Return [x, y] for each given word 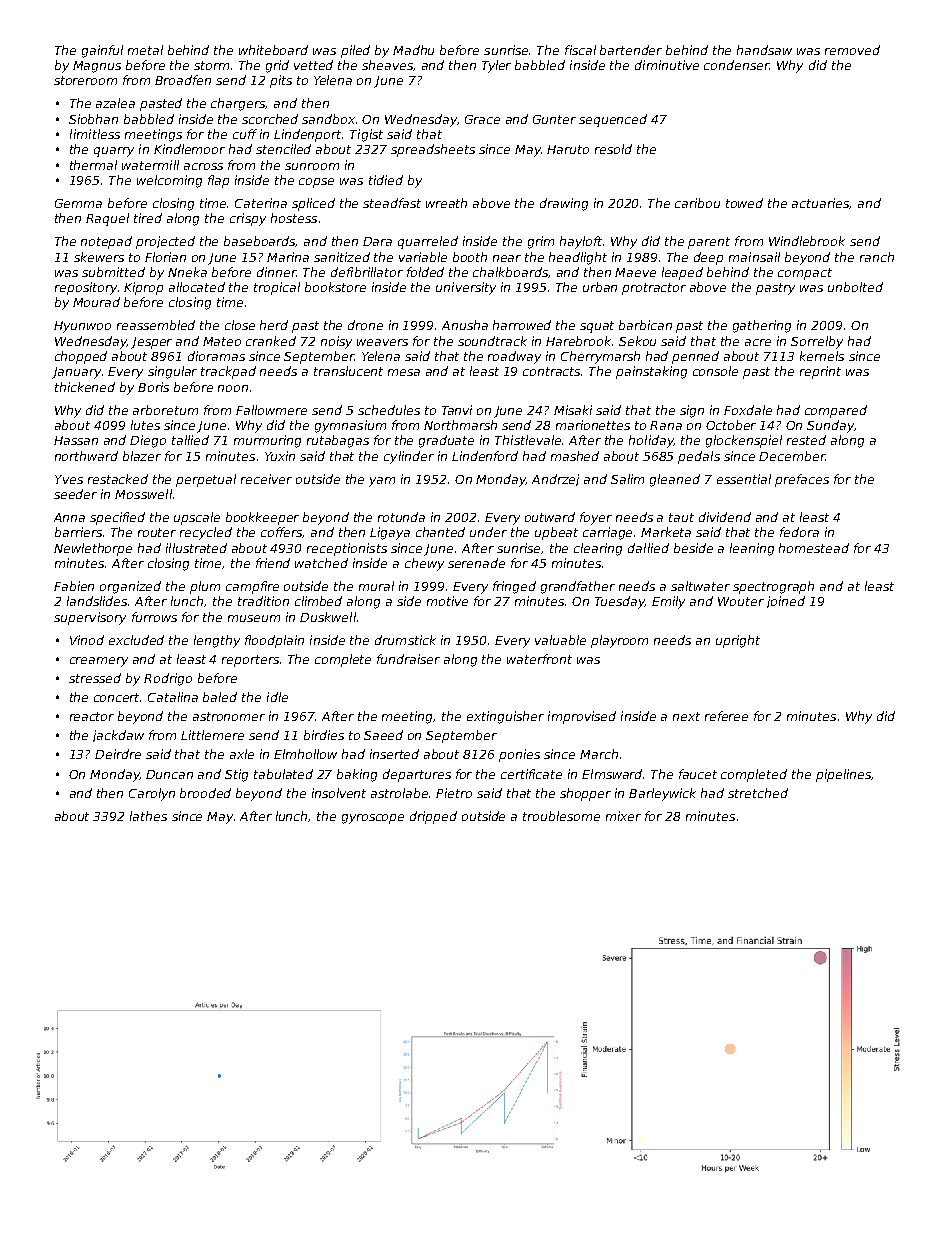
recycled [206, 533]
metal [145, 50]
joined [786, 602]
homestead [814, 548]
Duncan [169, 774]
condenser [737, 65]
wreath [446, 203]
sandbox [328, 119]
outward [550, 517]
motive [447, 601]
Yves [69, 479]
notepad [106, 242]
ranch [877, 257]
